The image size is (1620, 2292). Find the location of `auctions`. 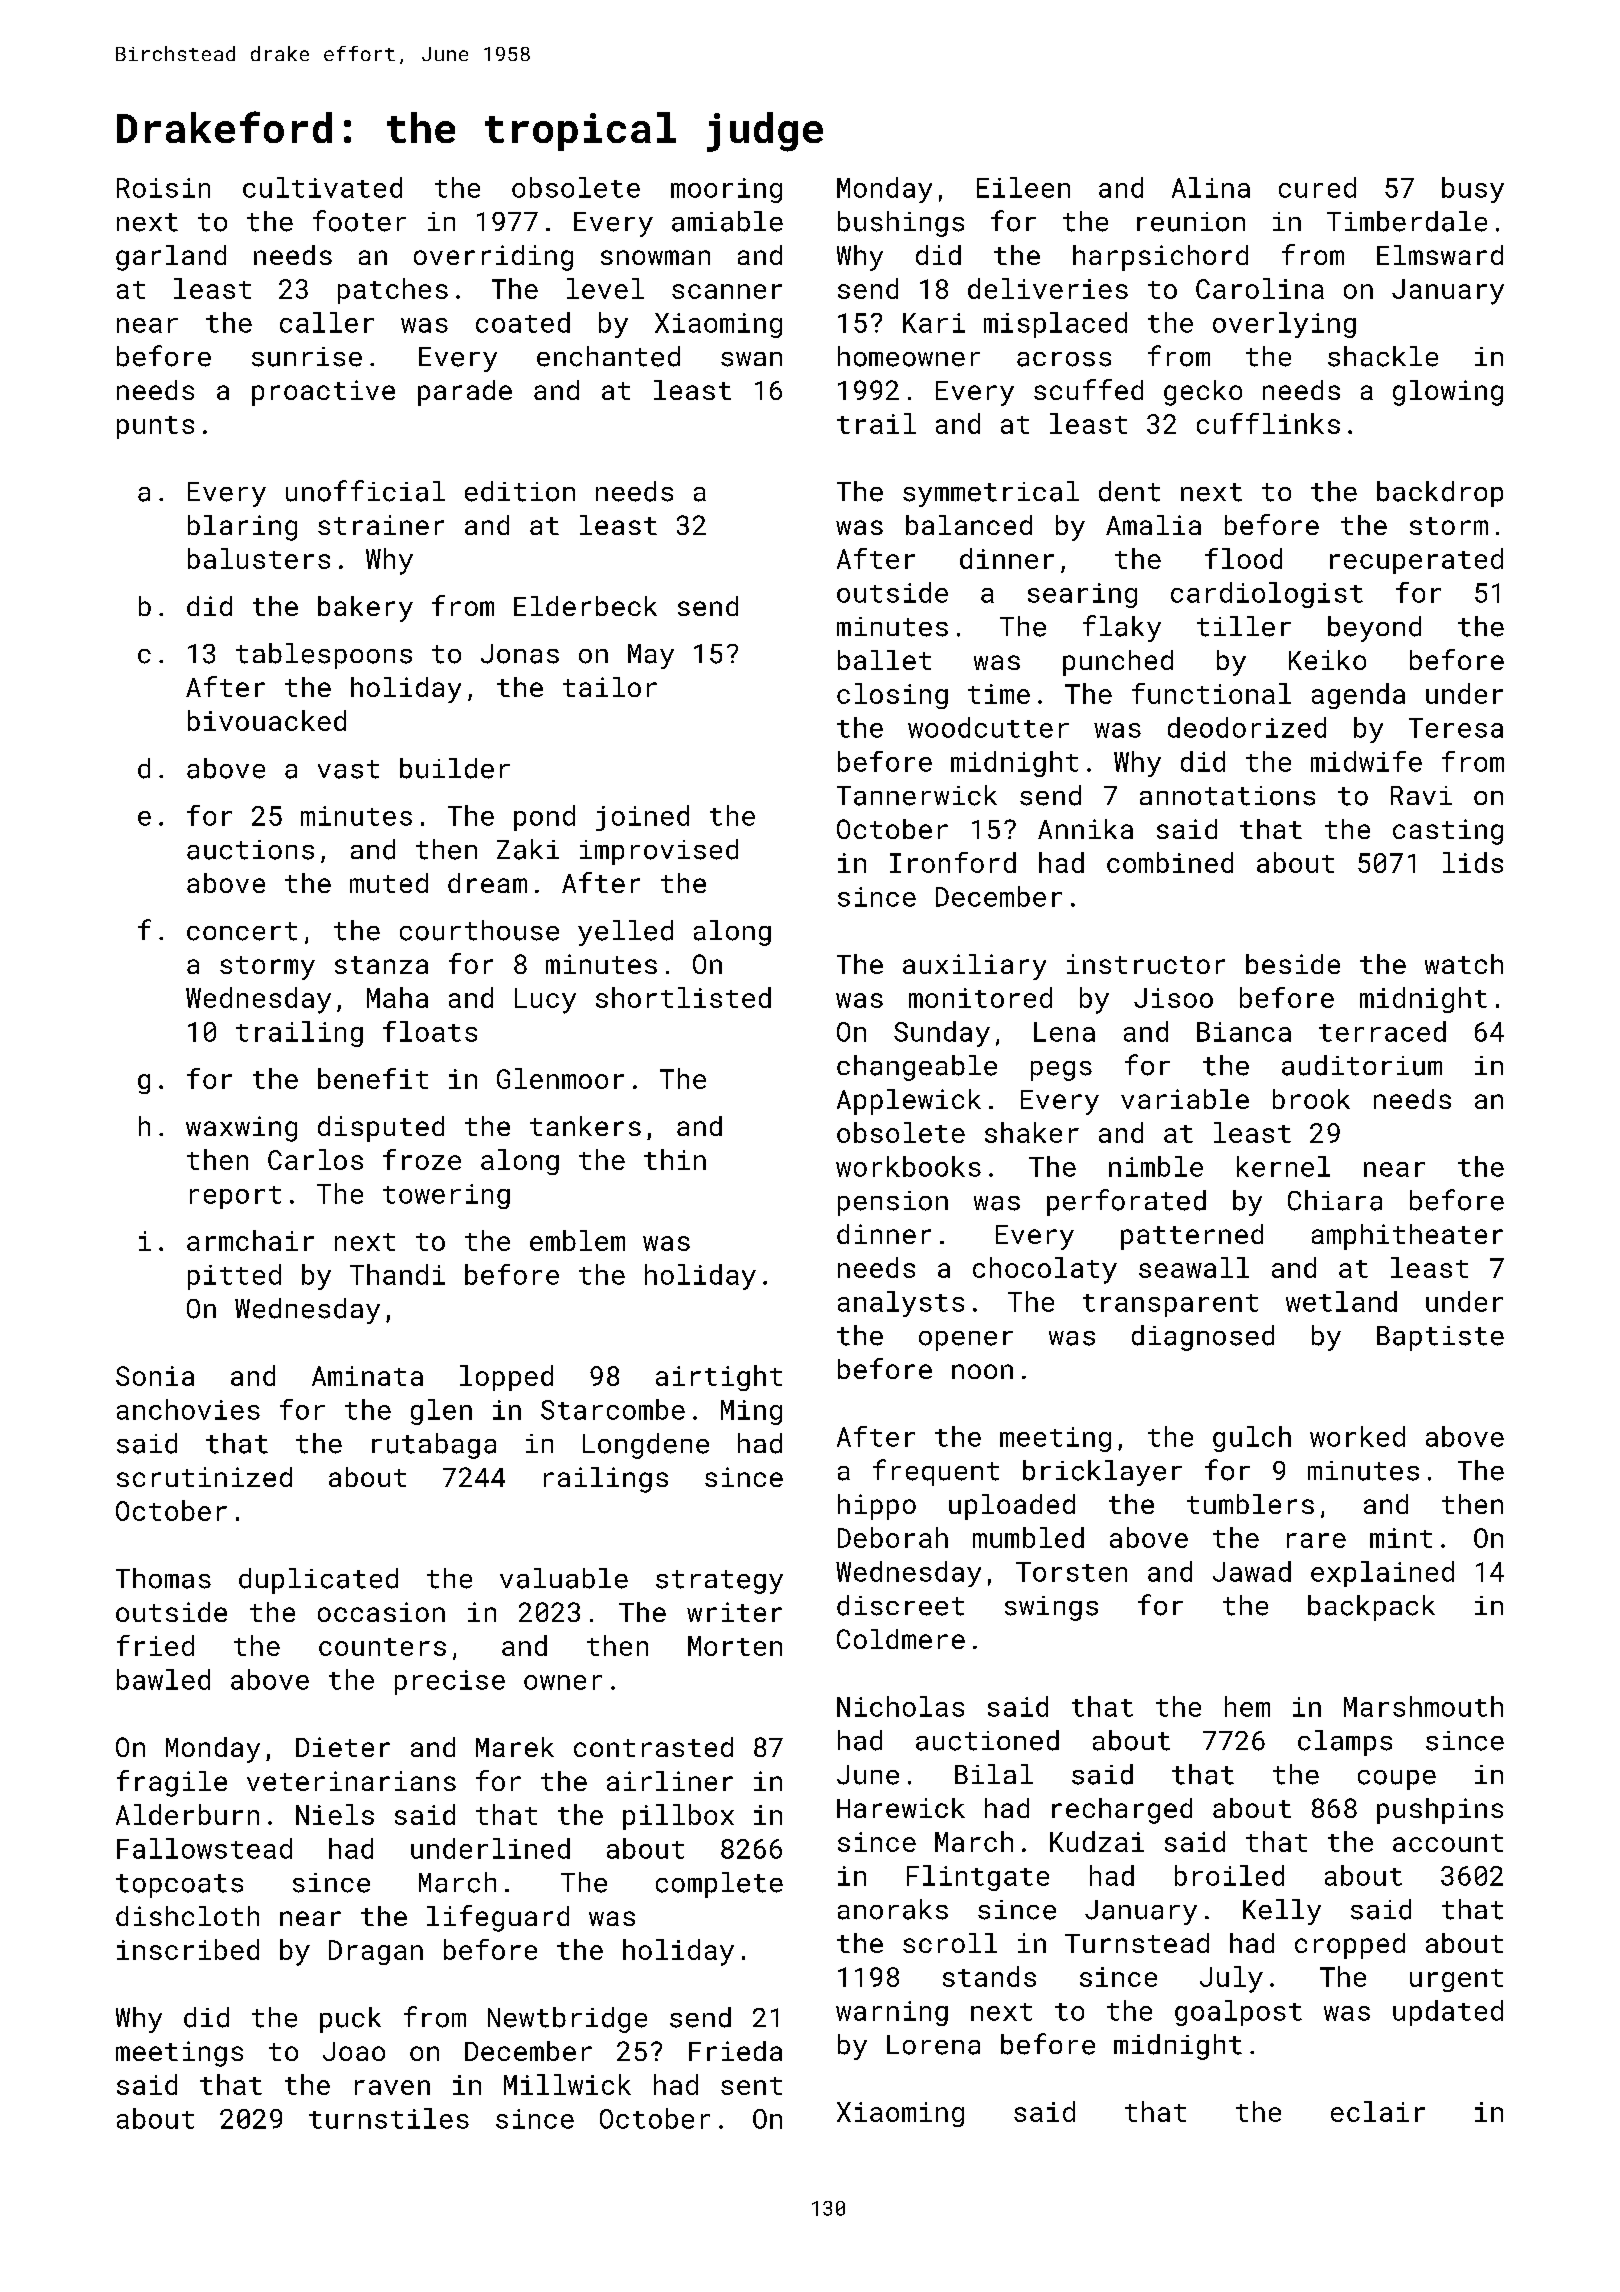

auctions is located at coordinates (250, 850).
